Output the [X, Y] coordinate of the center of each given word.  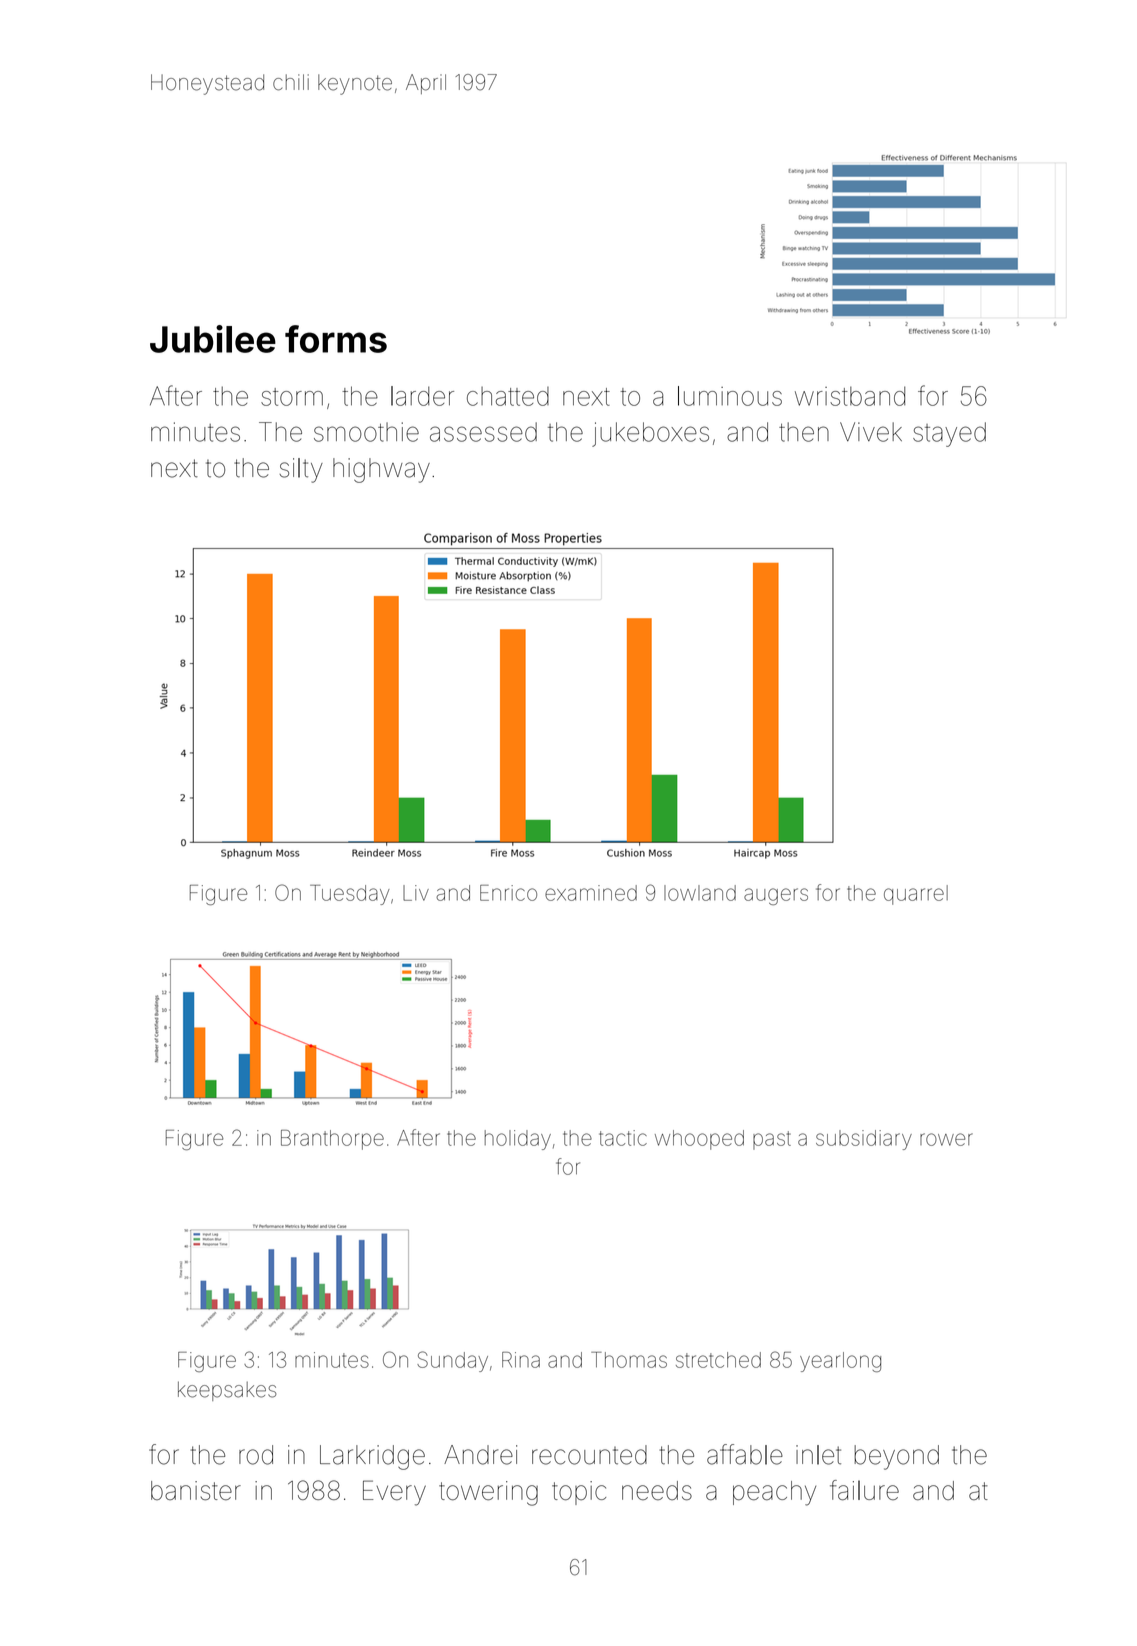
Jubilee [213, 339]
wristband [850, 396]
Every [394, 1493]
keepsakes [227, 1391]
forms [336, 339]
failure [864, 1490]
